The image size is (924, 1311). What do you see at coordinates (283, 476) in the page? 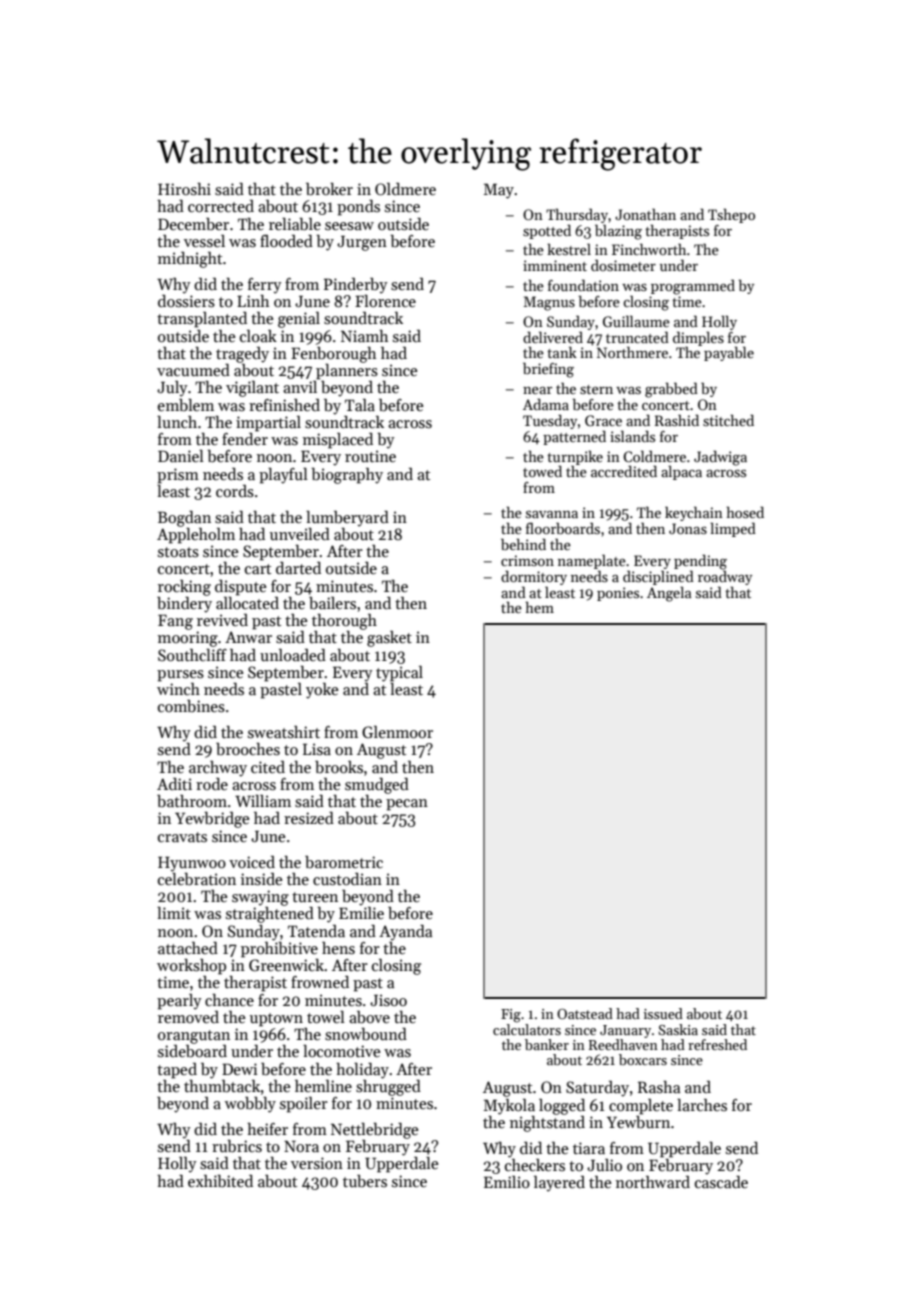
I see `playful` at bounding box center [283, 476].
